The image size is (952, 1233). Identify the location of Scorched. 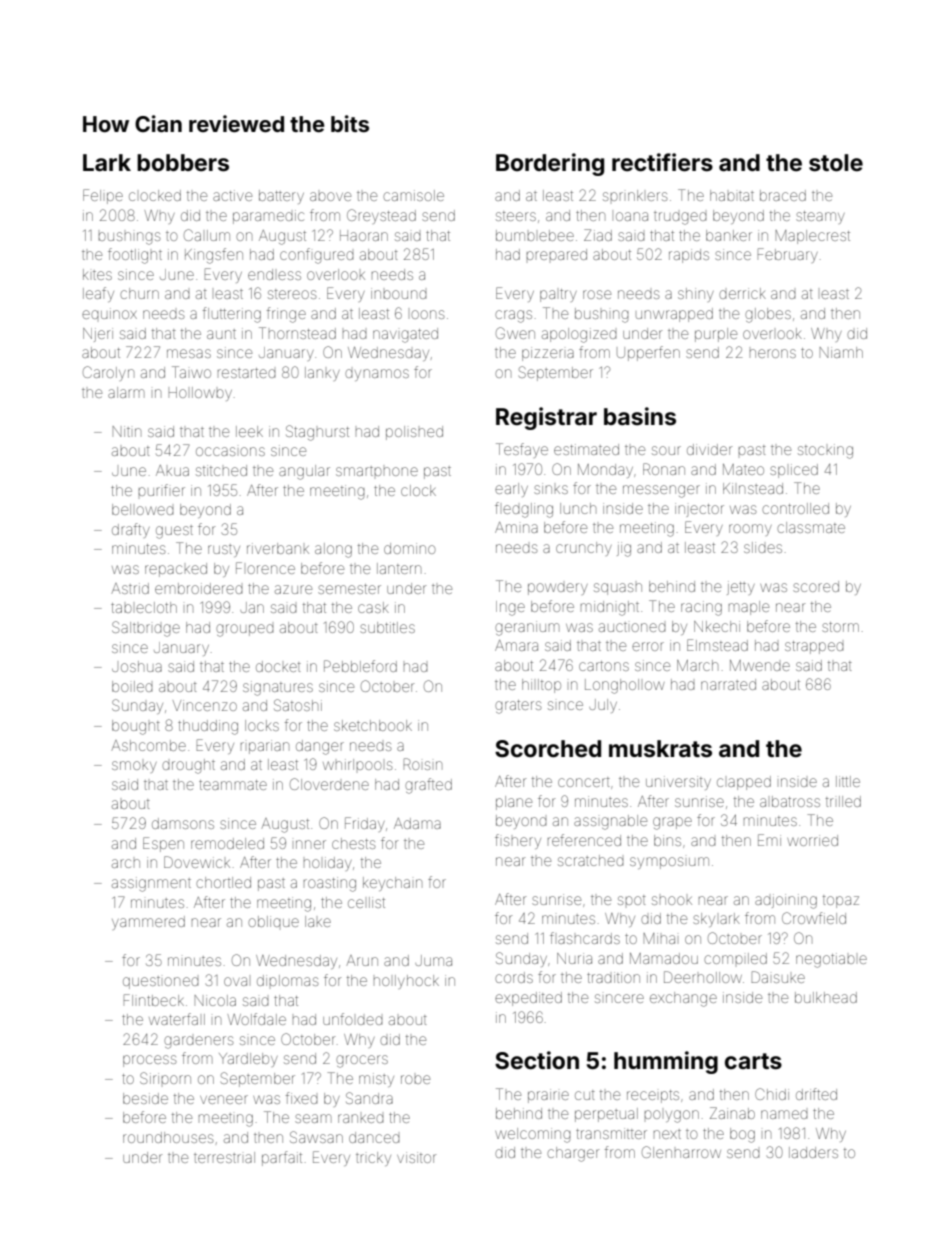
(548, 749).
